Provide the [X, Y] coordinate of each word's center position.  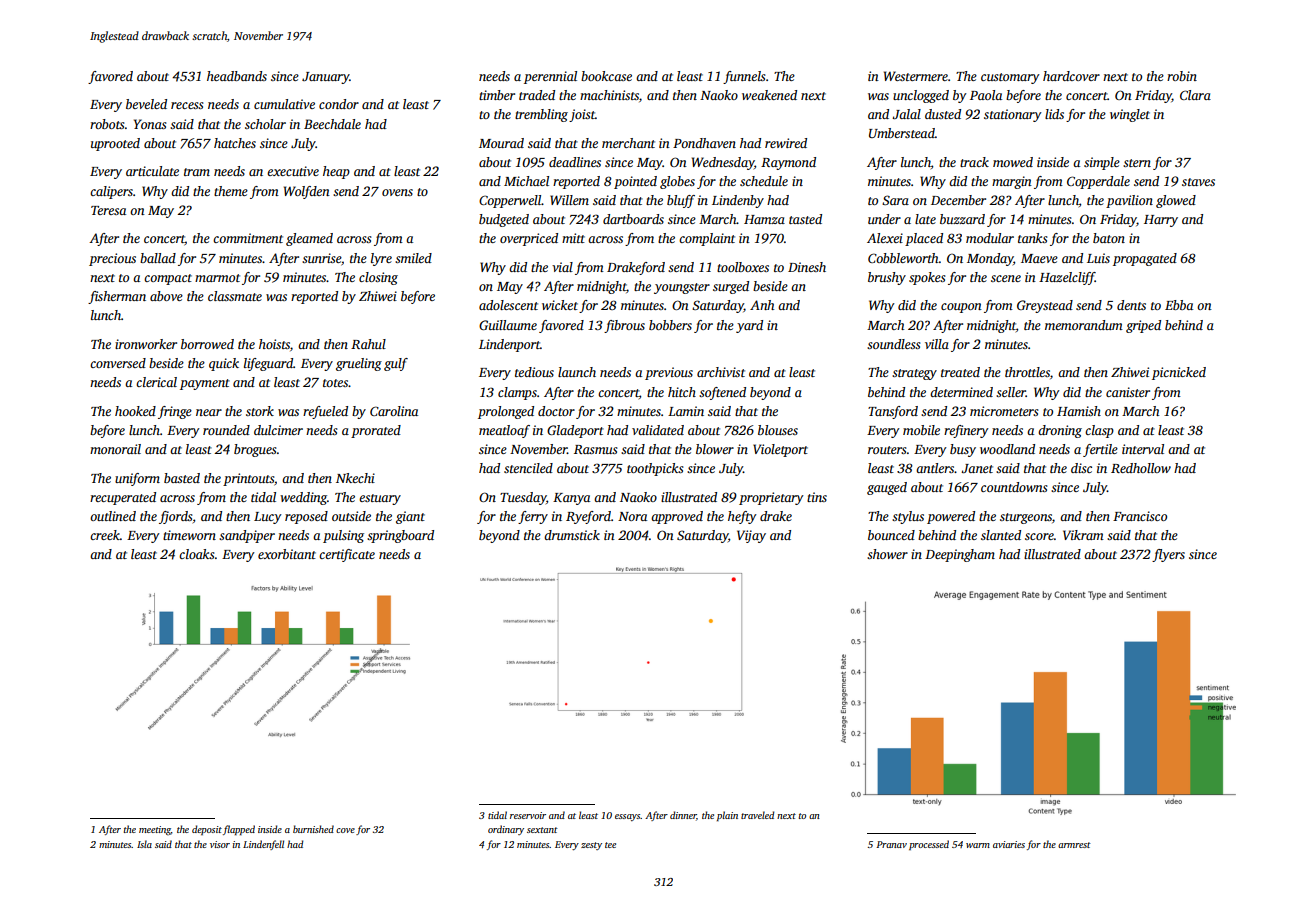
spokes [927, 278]
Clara [1195, 95]
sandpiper [247, 536]
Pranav [891, 844]
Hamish [1079, 411]
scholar [265, 124]
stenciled [528, 468]
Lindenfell [263, 845]
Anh [762, 305]
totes [335, 383]
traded [537, 95]
